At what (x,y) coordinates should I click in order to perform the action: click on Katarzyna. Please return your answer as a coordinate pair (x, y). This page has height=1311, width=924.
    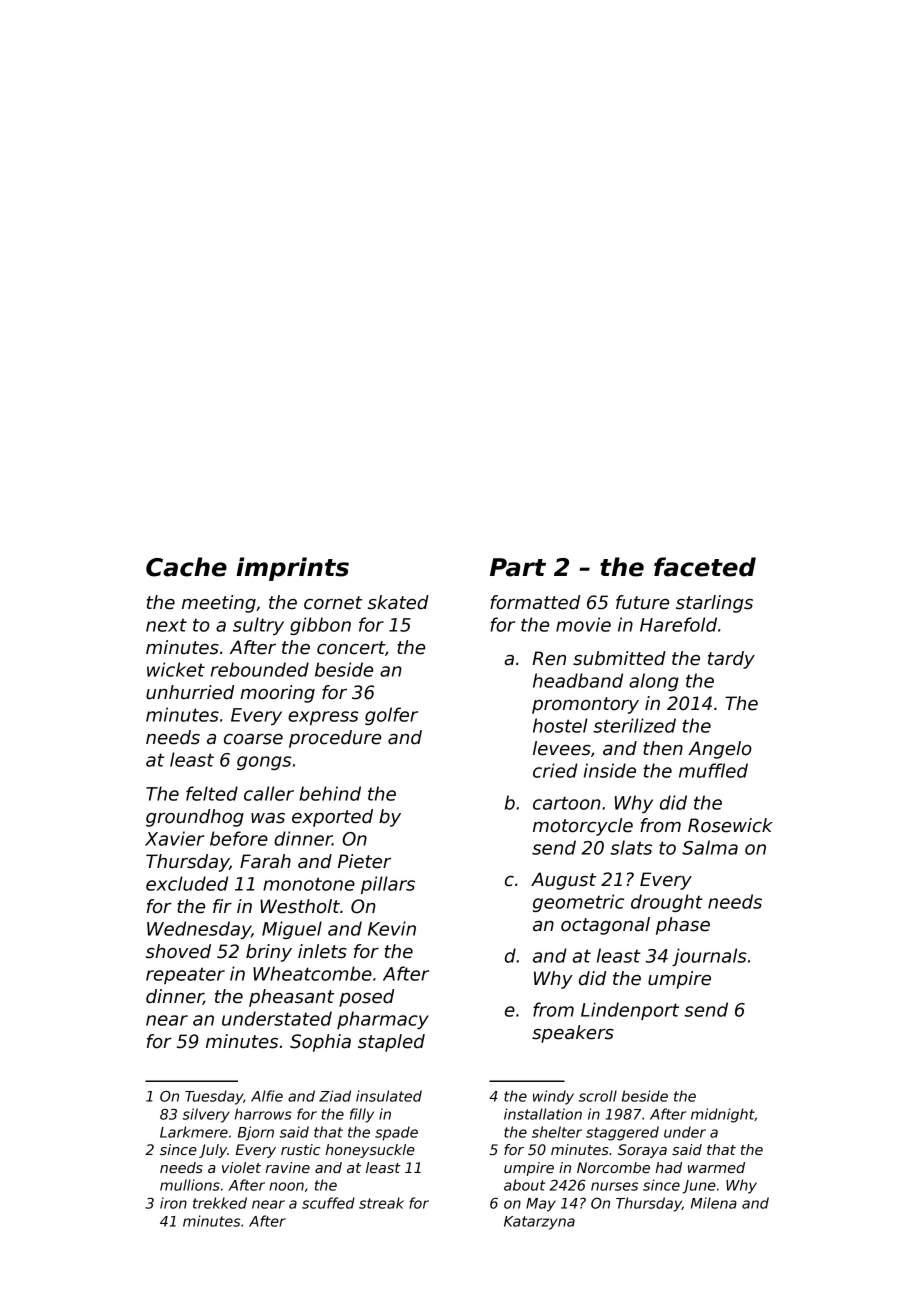
    Looking at the image, I should click on (539, 1223).
